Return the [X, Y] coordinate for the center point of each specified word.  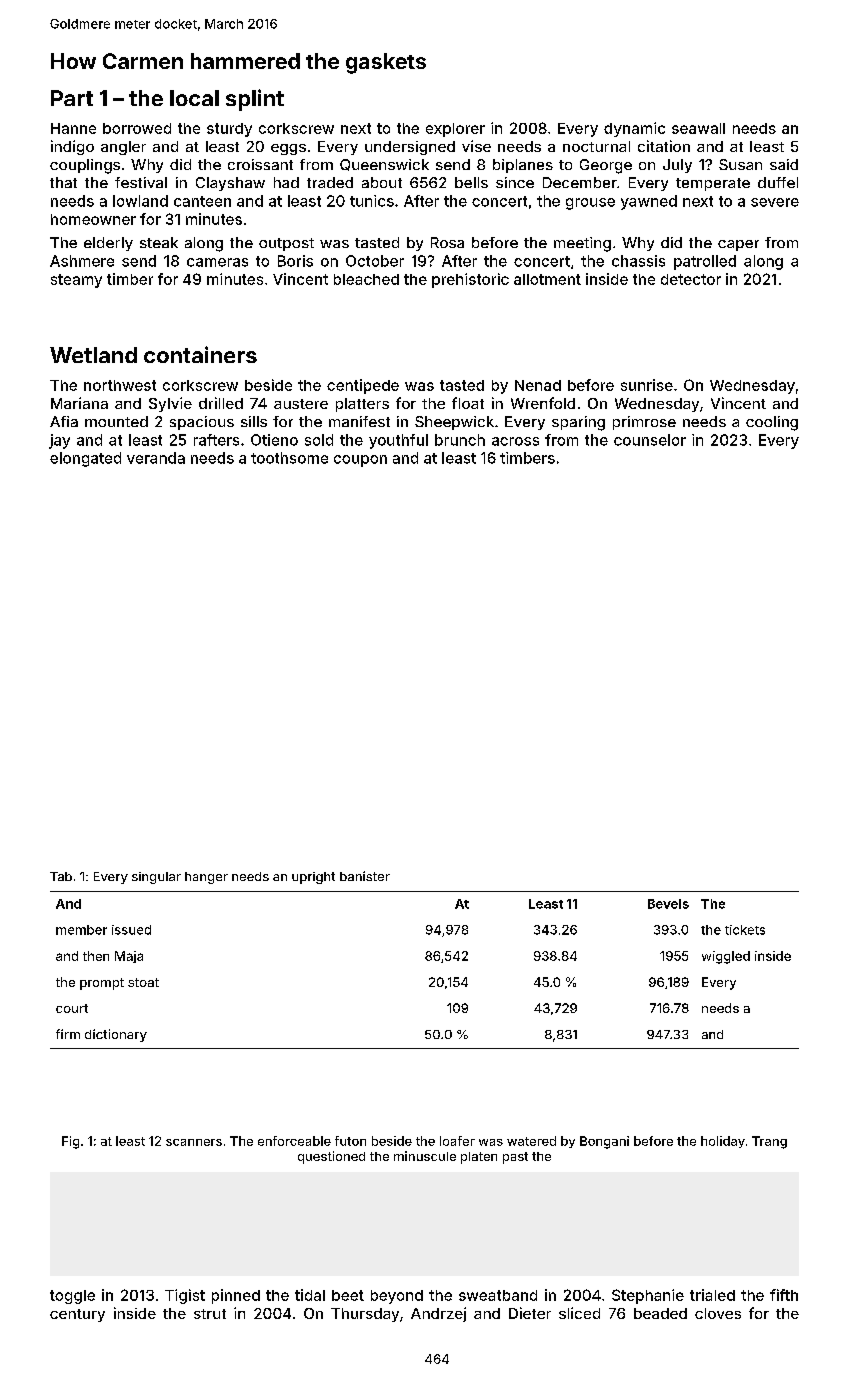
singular [156, 878]
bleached [366, 279]
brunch [460, 440]
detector [691, 279]
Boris [295, 261]
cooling [772, 423]
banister [365, 876]
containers [200, 354]
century [77, 1315]
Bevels [668, 904]
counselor [650, 440]
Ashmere [82, 261]
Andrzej [438, 1314]
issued [131, 930]
